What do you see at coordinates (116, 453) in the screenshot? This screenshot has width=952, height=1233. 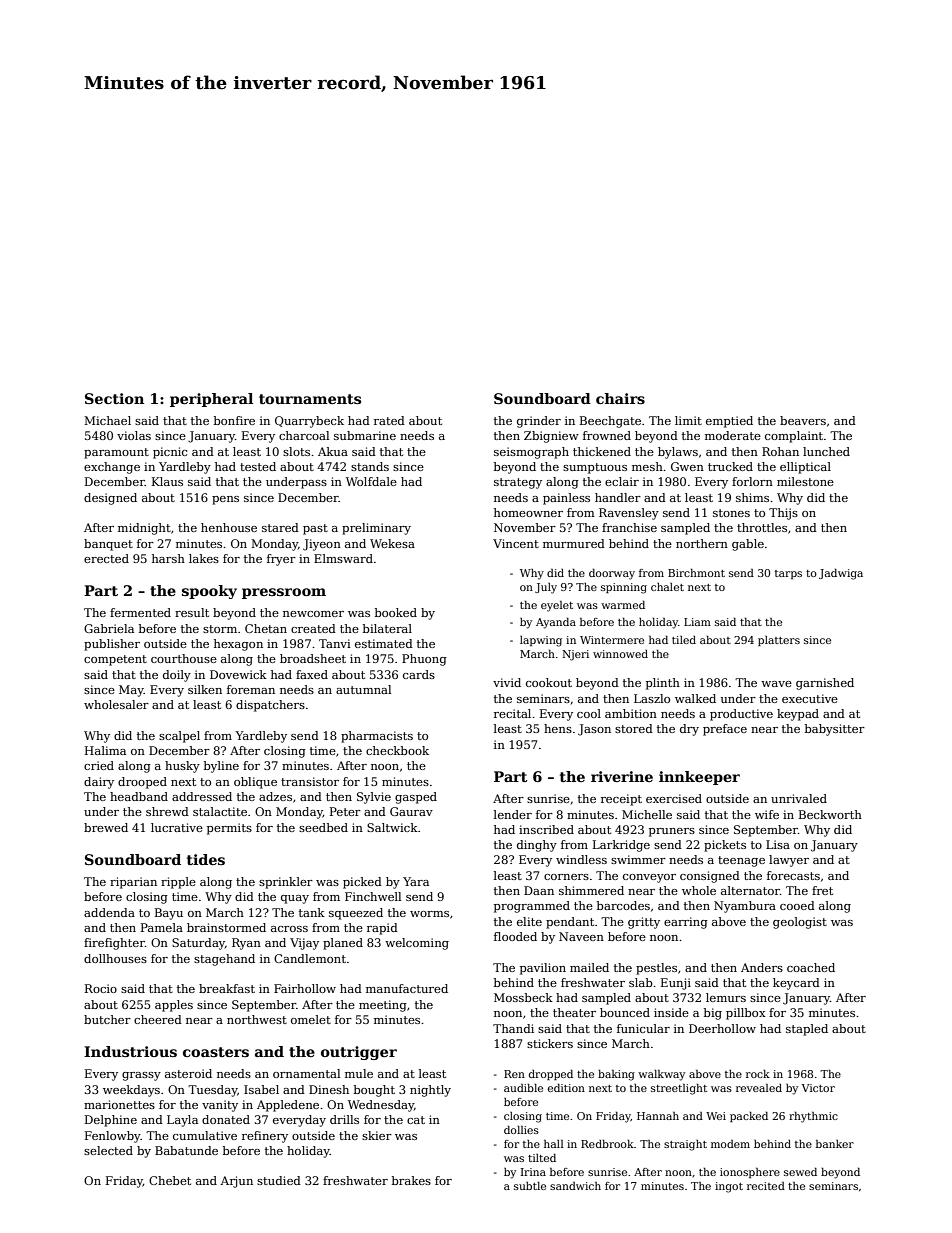 I see `paramount` at bounding box center [116, 453].
